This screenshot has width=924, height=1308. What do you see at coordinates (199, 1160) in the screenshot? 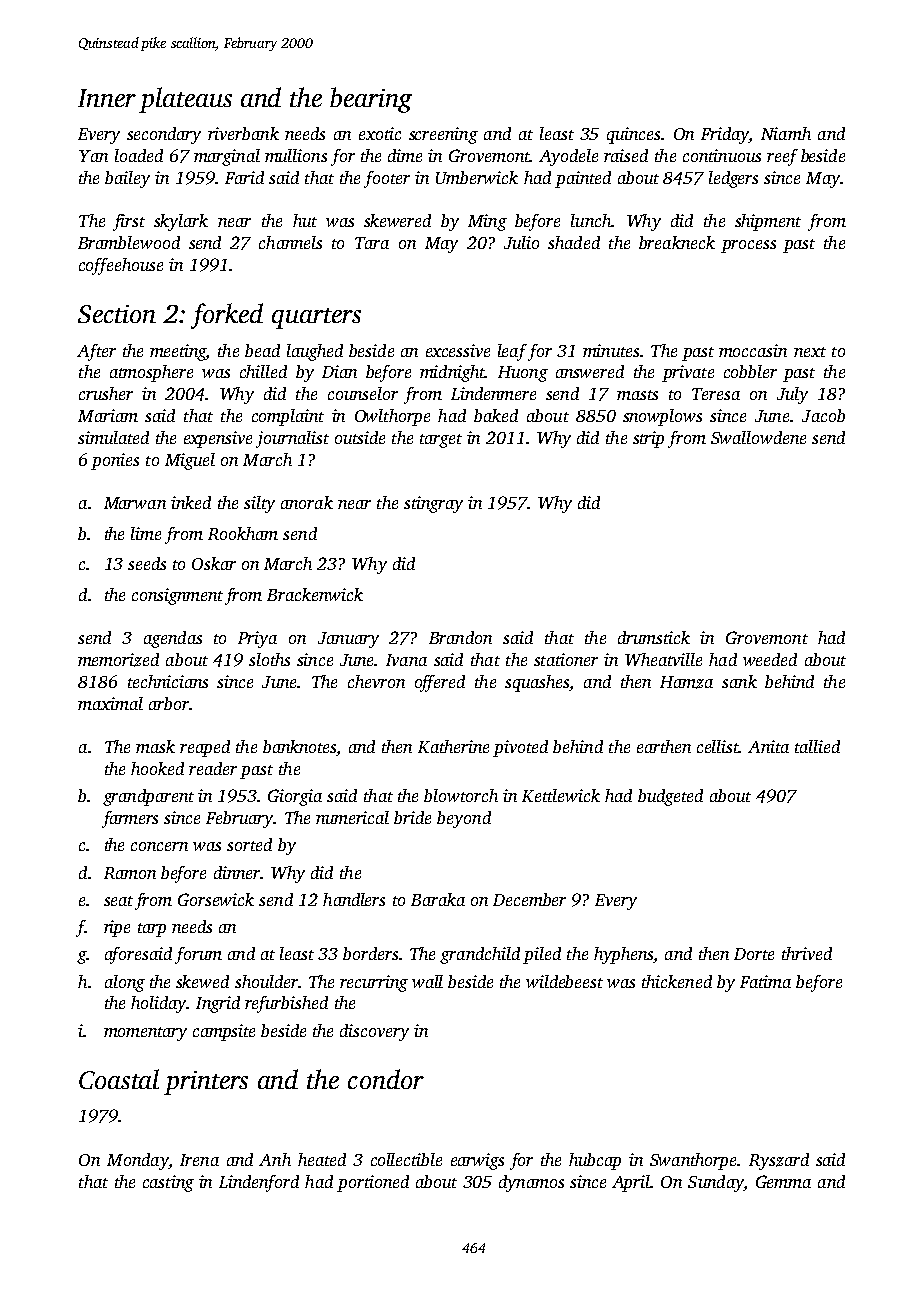
I see `Irena` at bounding box center [199, 1160].
